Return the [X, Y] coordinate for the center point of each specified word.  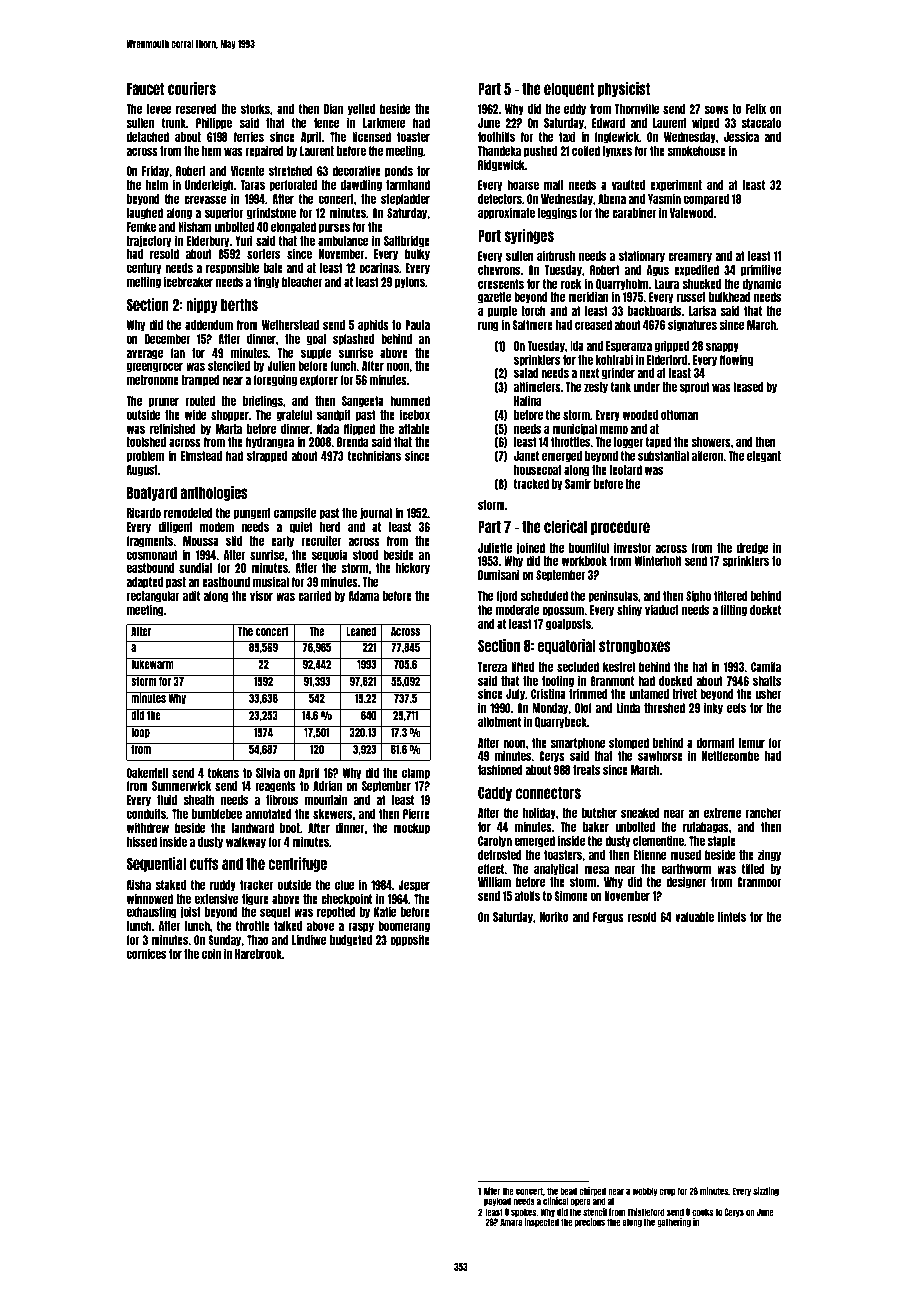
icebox [415, 414]
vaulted [628, 185]
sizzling [766, 1191]
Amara [511, 1222]
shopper [230, 416]
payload [497, 1201]
